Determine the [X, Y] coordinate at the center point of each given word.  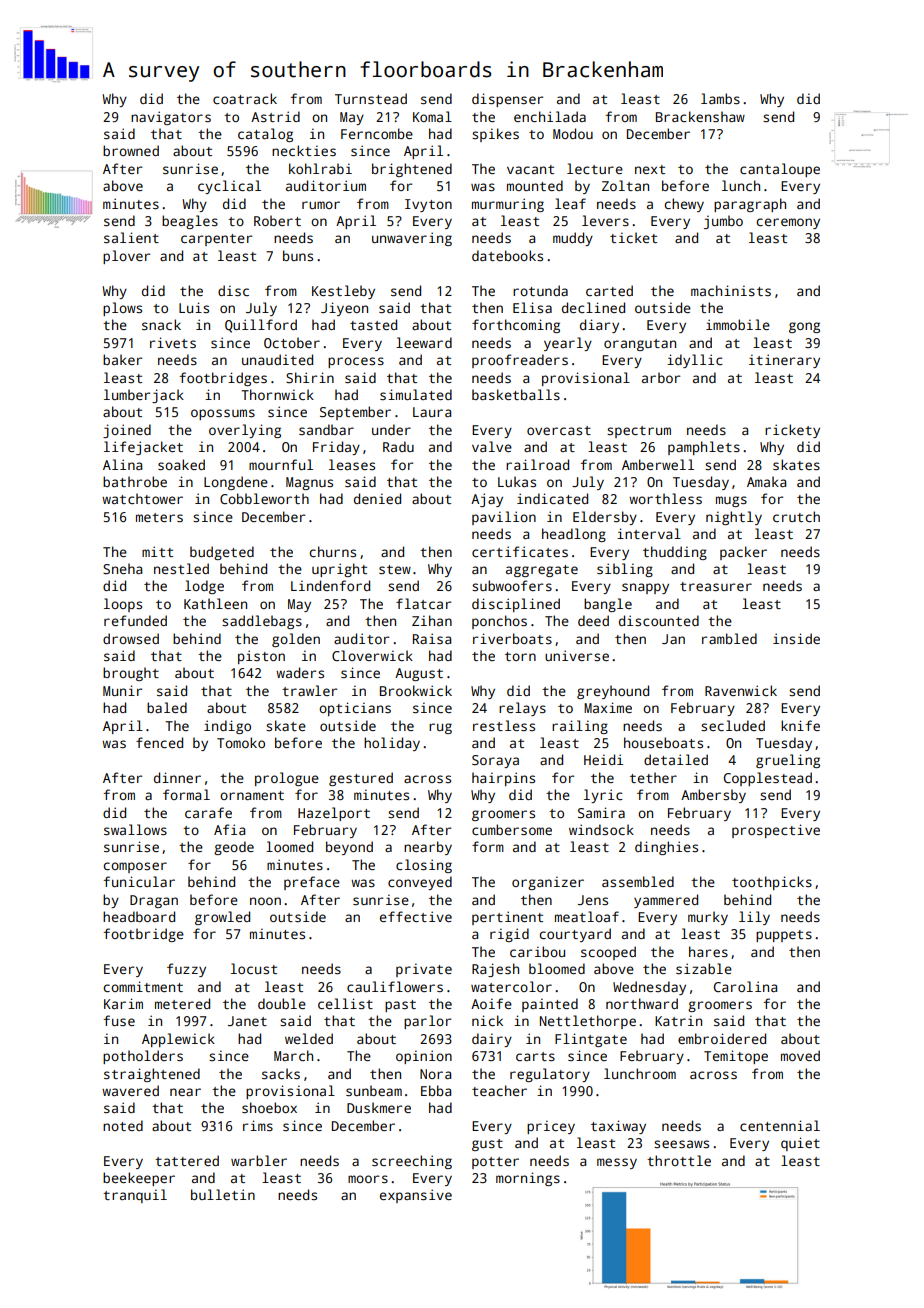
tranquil [135, 1196]
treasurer [716, 586]
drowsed [131, 638]
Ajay [487, 500]
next [650, 169]
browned [131, 150]
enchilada [550, 116]
